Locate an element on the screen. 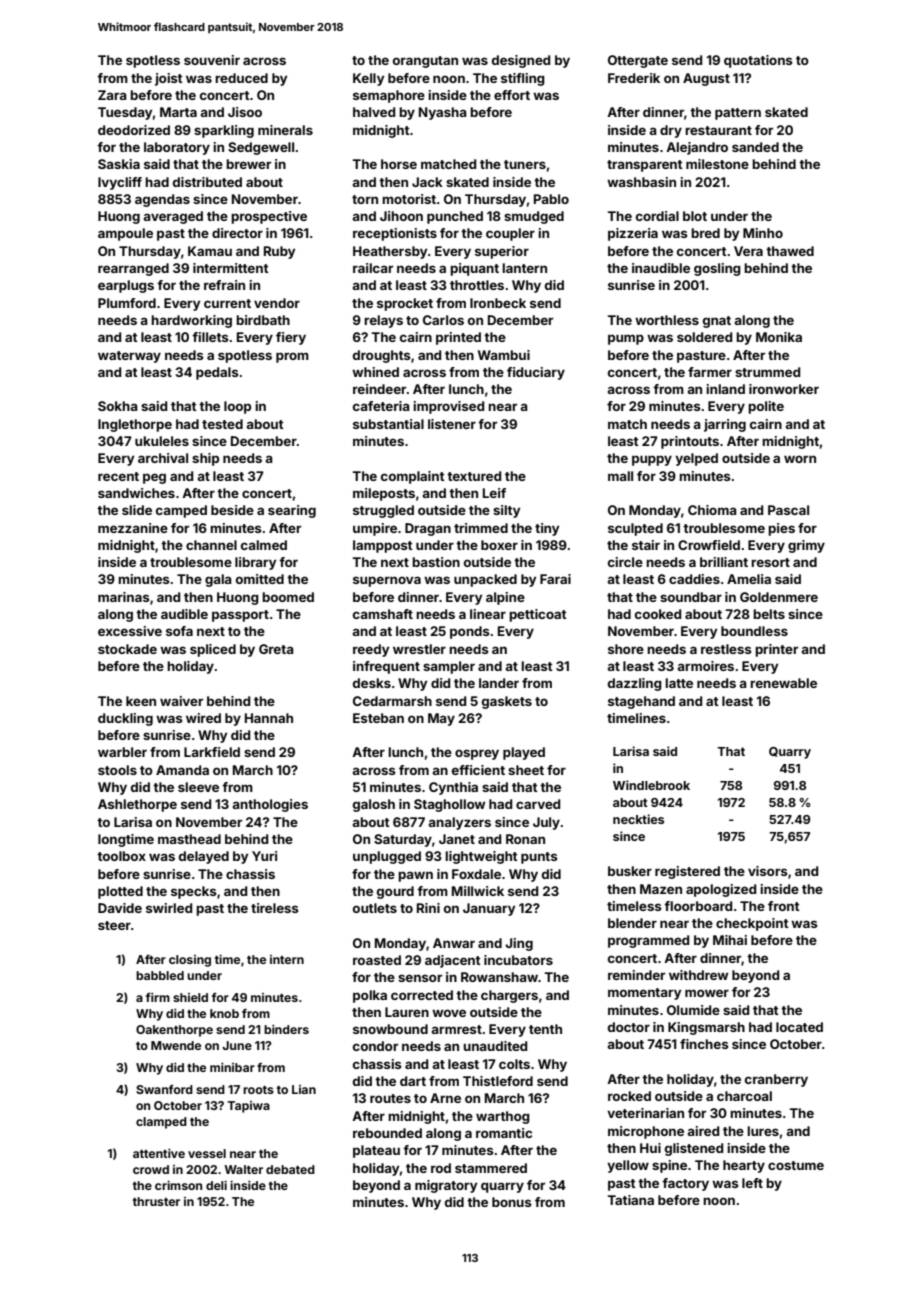  visors is located at coordinates (768, 871).
